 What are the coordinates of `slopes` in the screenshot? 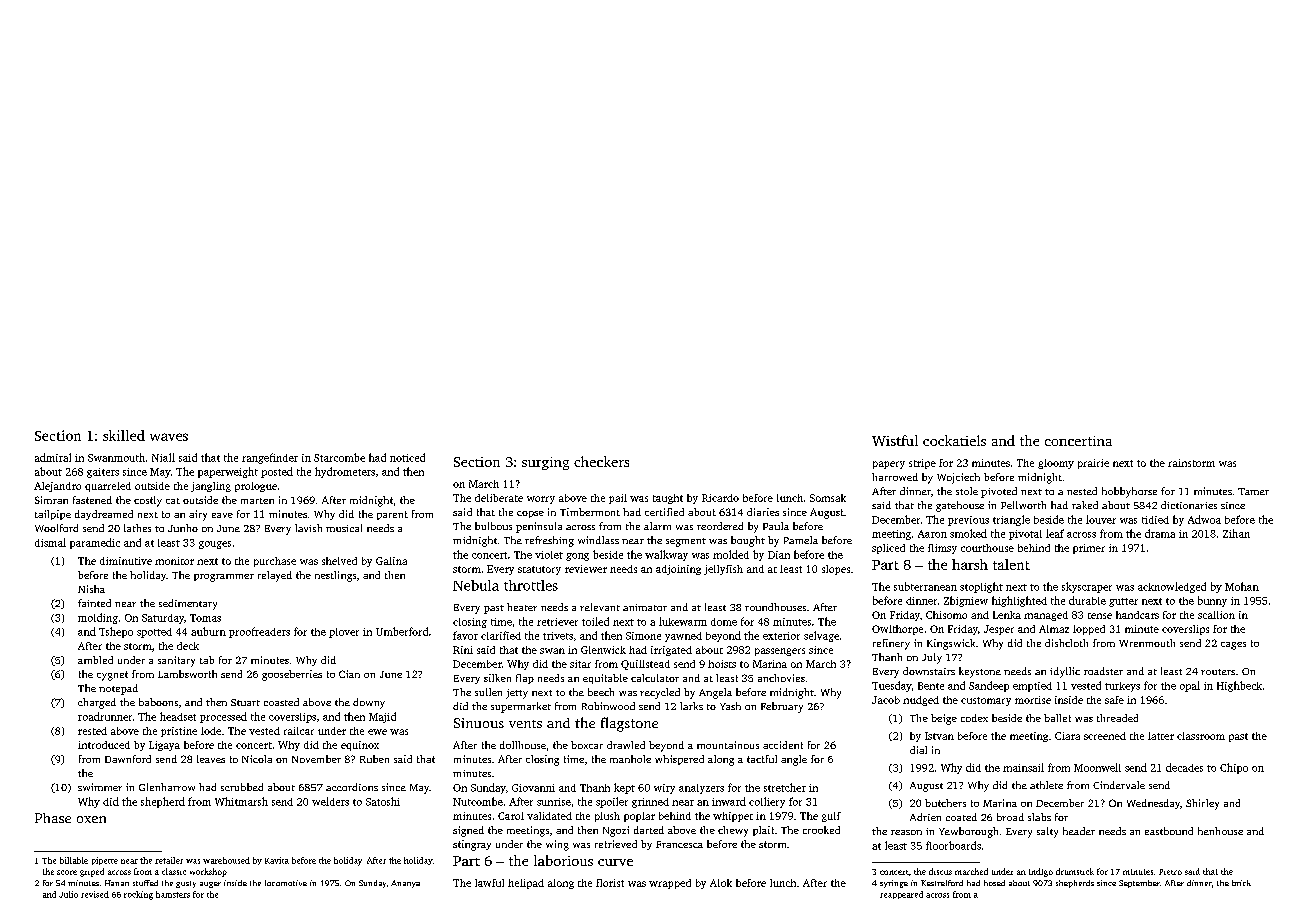 It's located at (836, 570).
